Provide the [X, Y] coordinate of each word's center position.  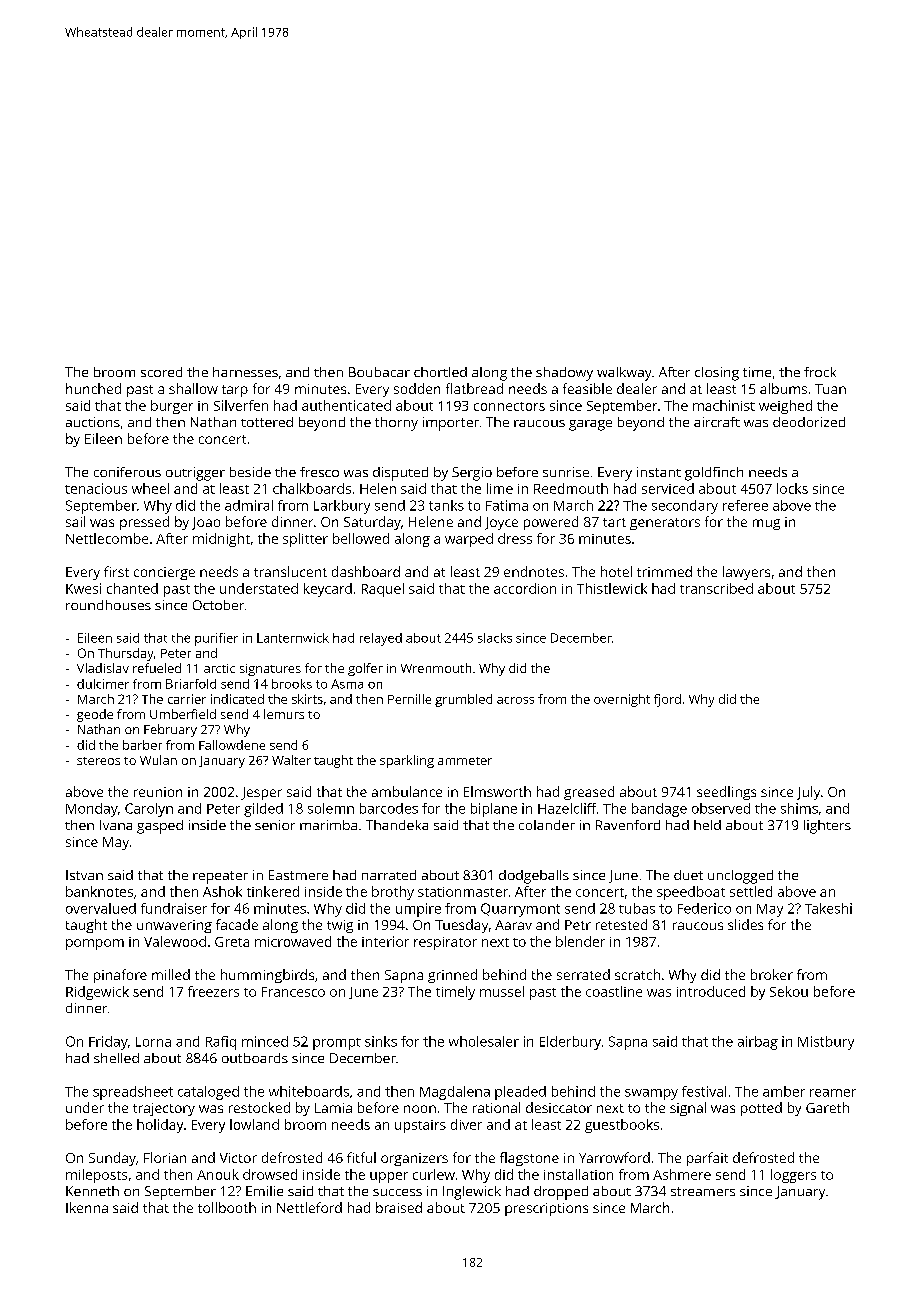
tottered [267, 422]
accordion [525, 588]
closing [717, 374]
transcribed [716, 588]
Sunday [112, 1159]
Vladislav [103, 668]
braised [399, 1207]
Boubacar [379, 372]
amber [784, 1091]
